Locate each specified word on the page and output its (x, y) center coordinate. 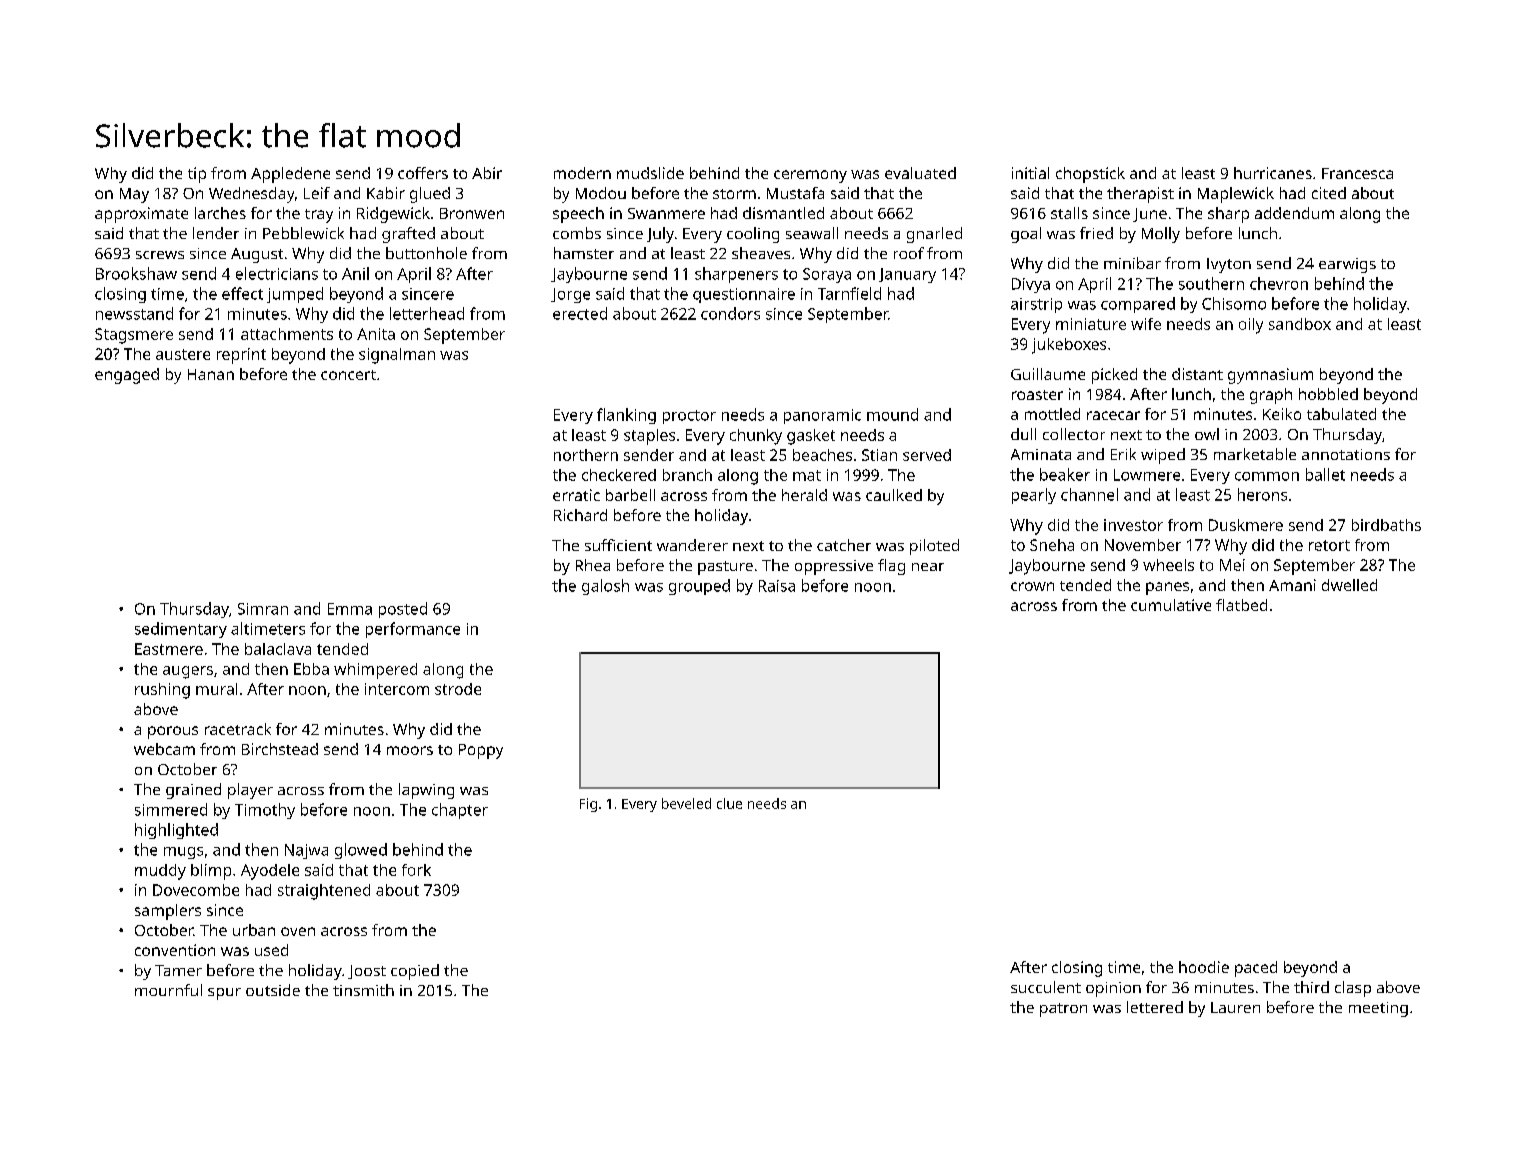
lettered (1155, 1007)
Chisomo (1234, 303)
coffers (423, 173)
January (907, 275)
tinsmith (363, 990)
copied (415, 972)
